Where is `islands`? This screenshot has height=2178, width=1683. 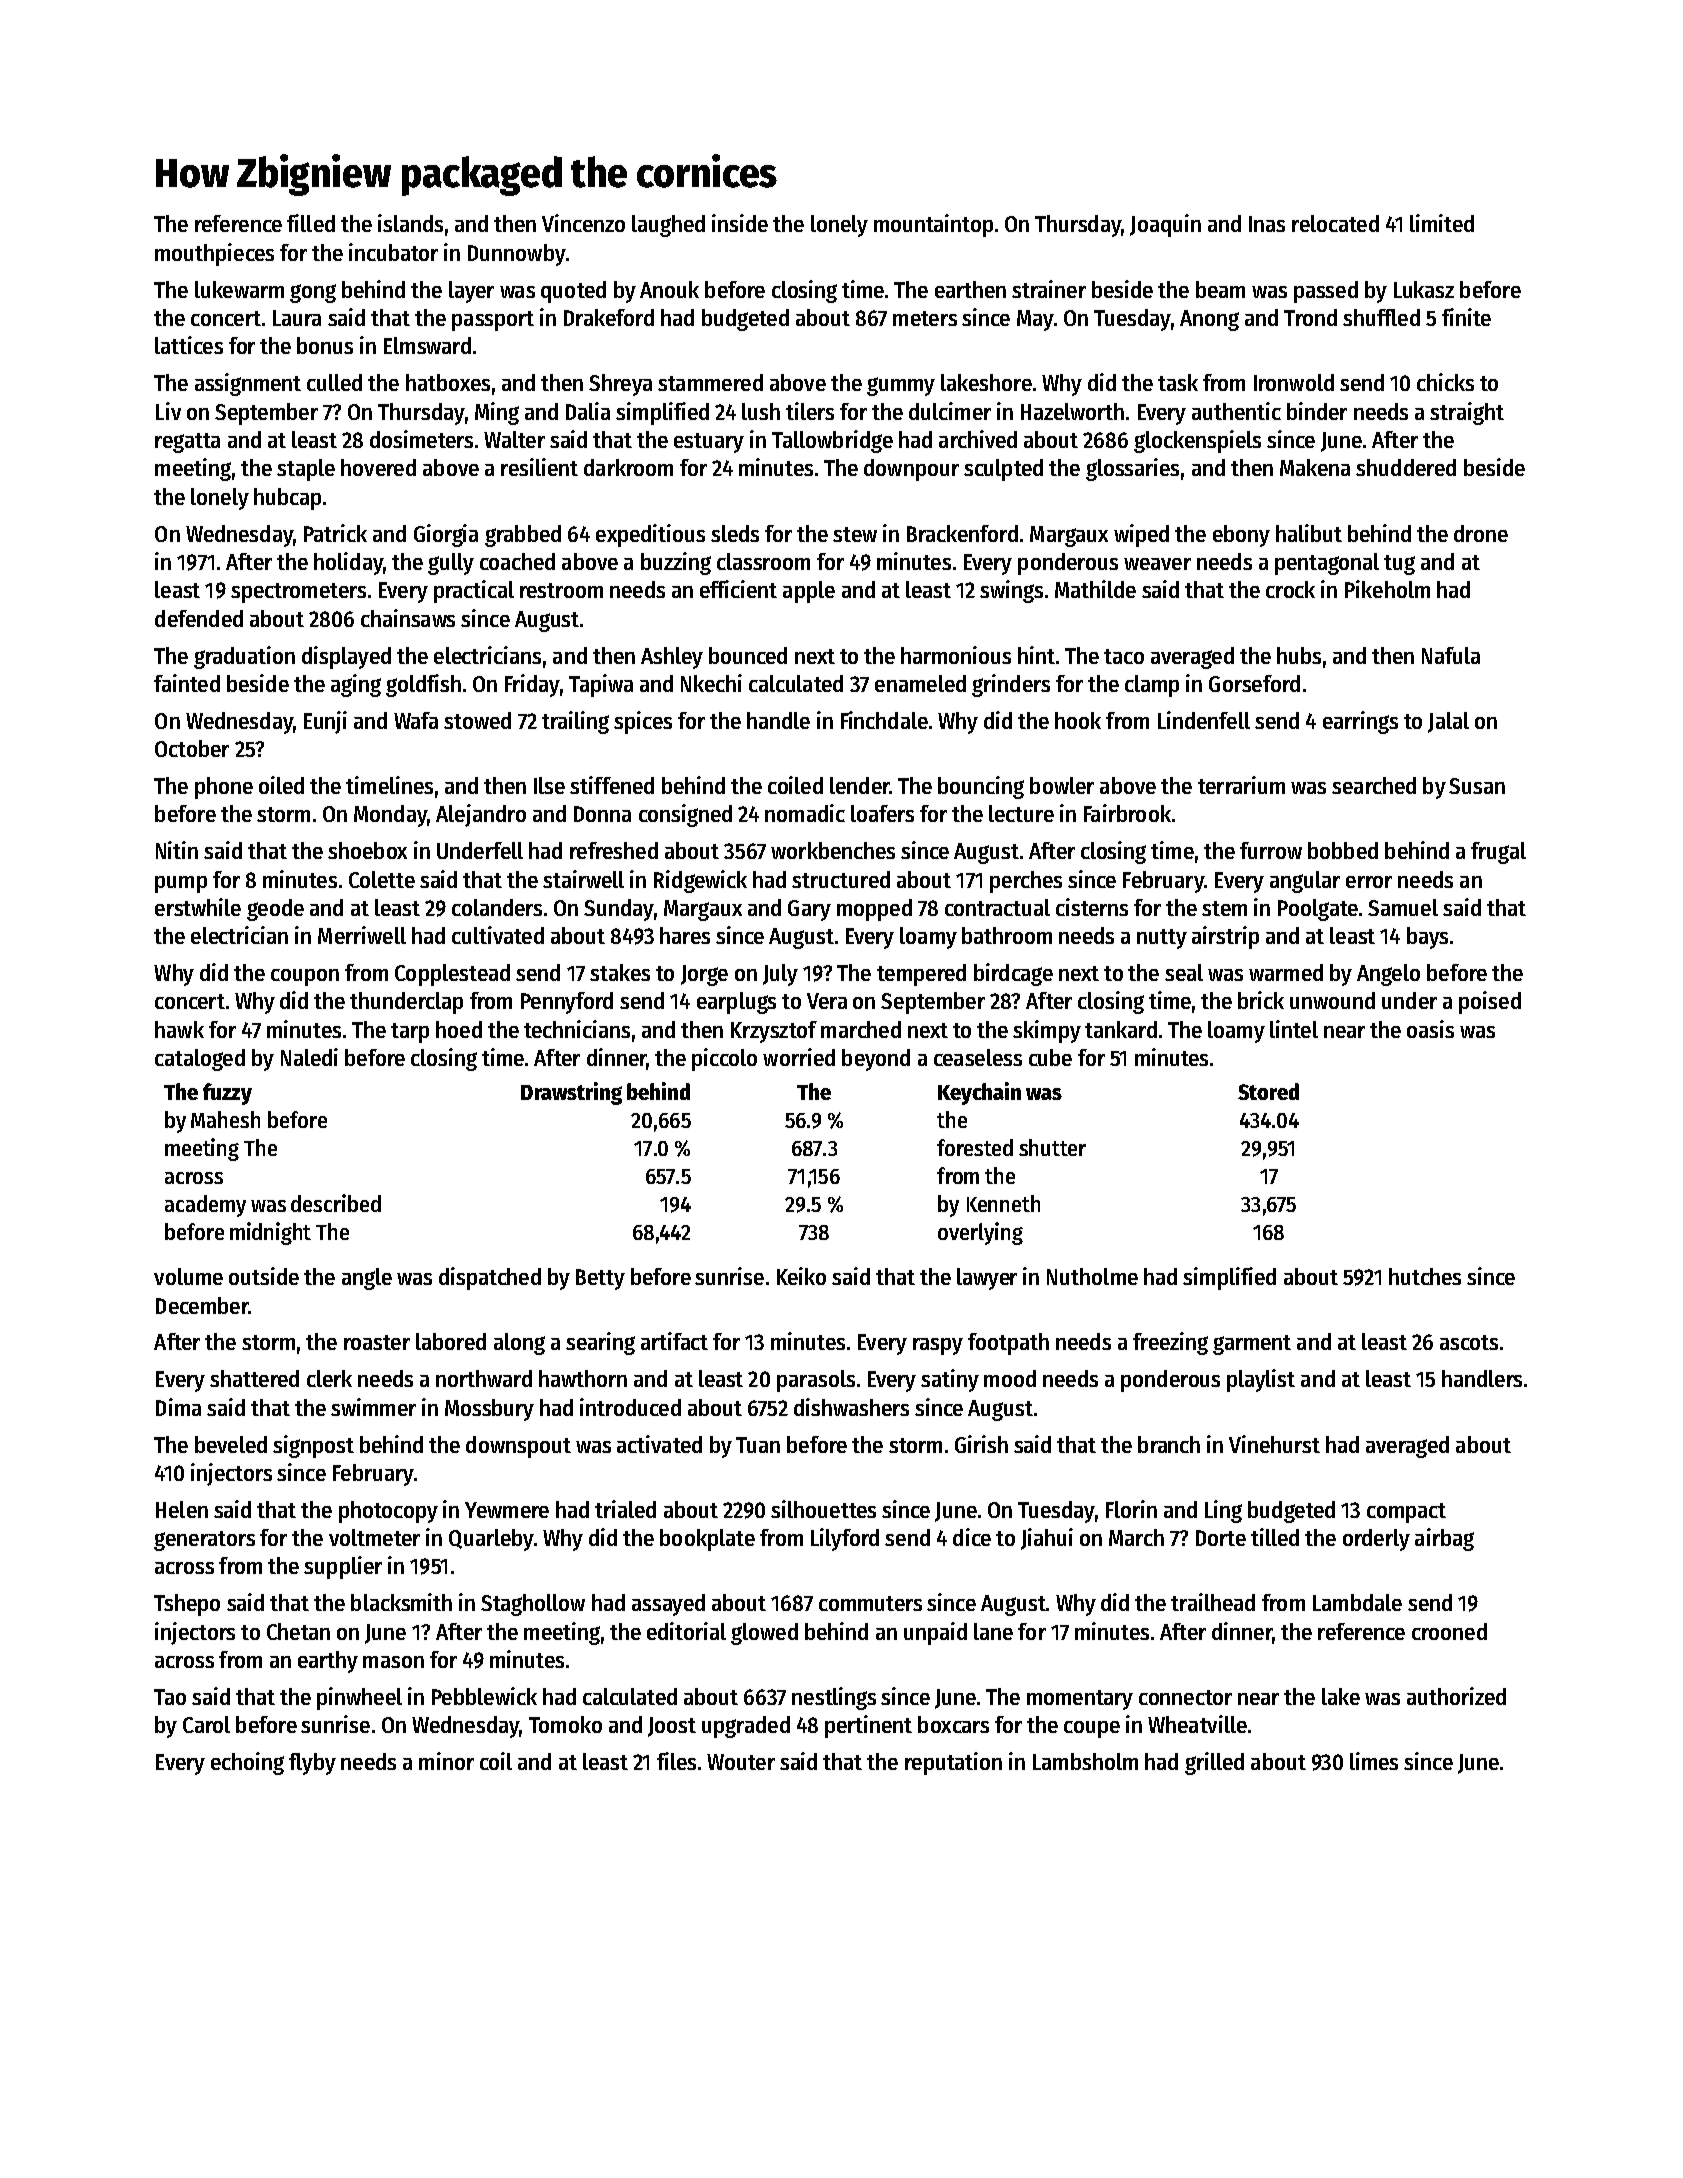
islands is located at coordinates (410, 223).
